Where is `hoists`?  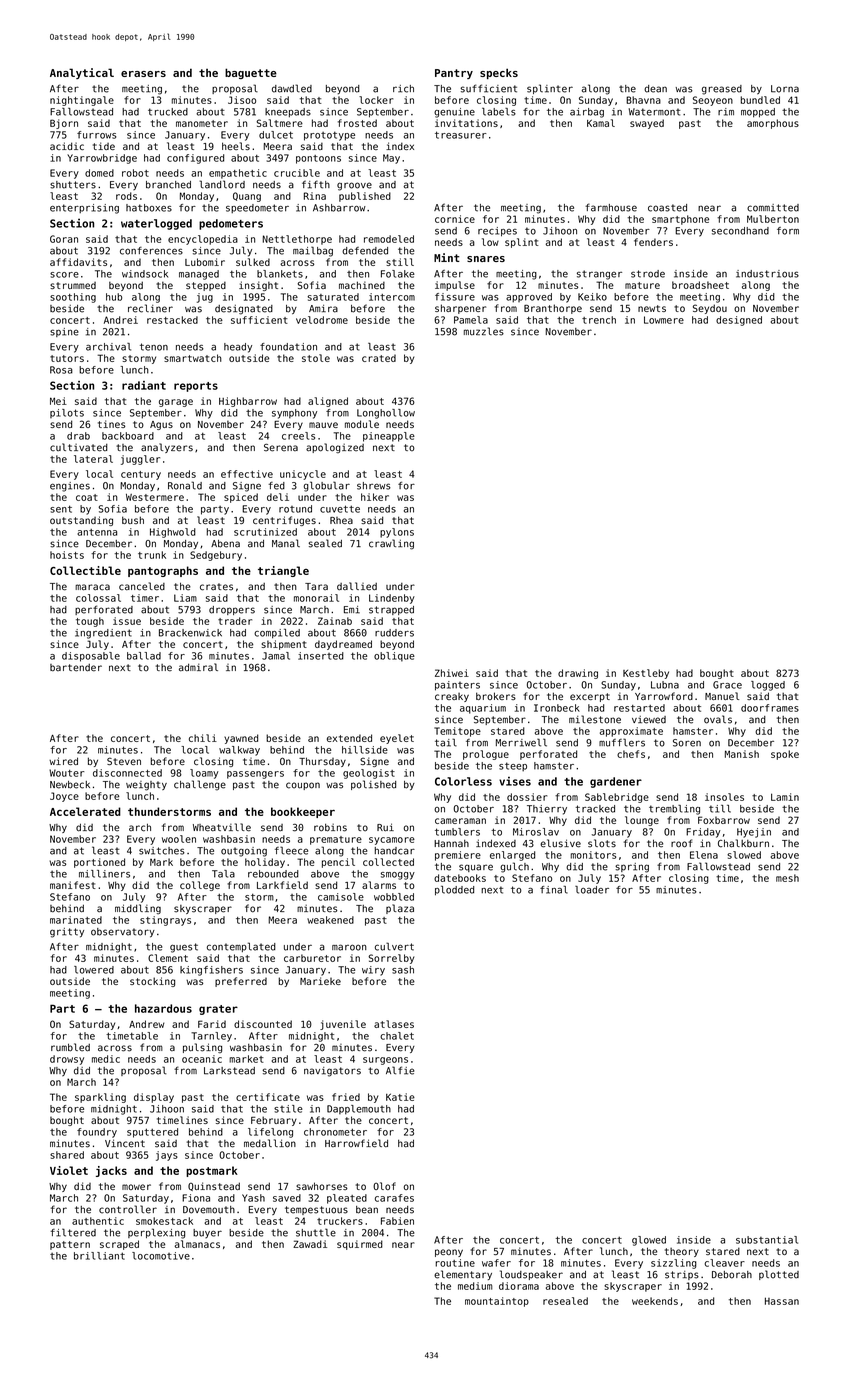
hoists is located at coordinates (67, 555).
